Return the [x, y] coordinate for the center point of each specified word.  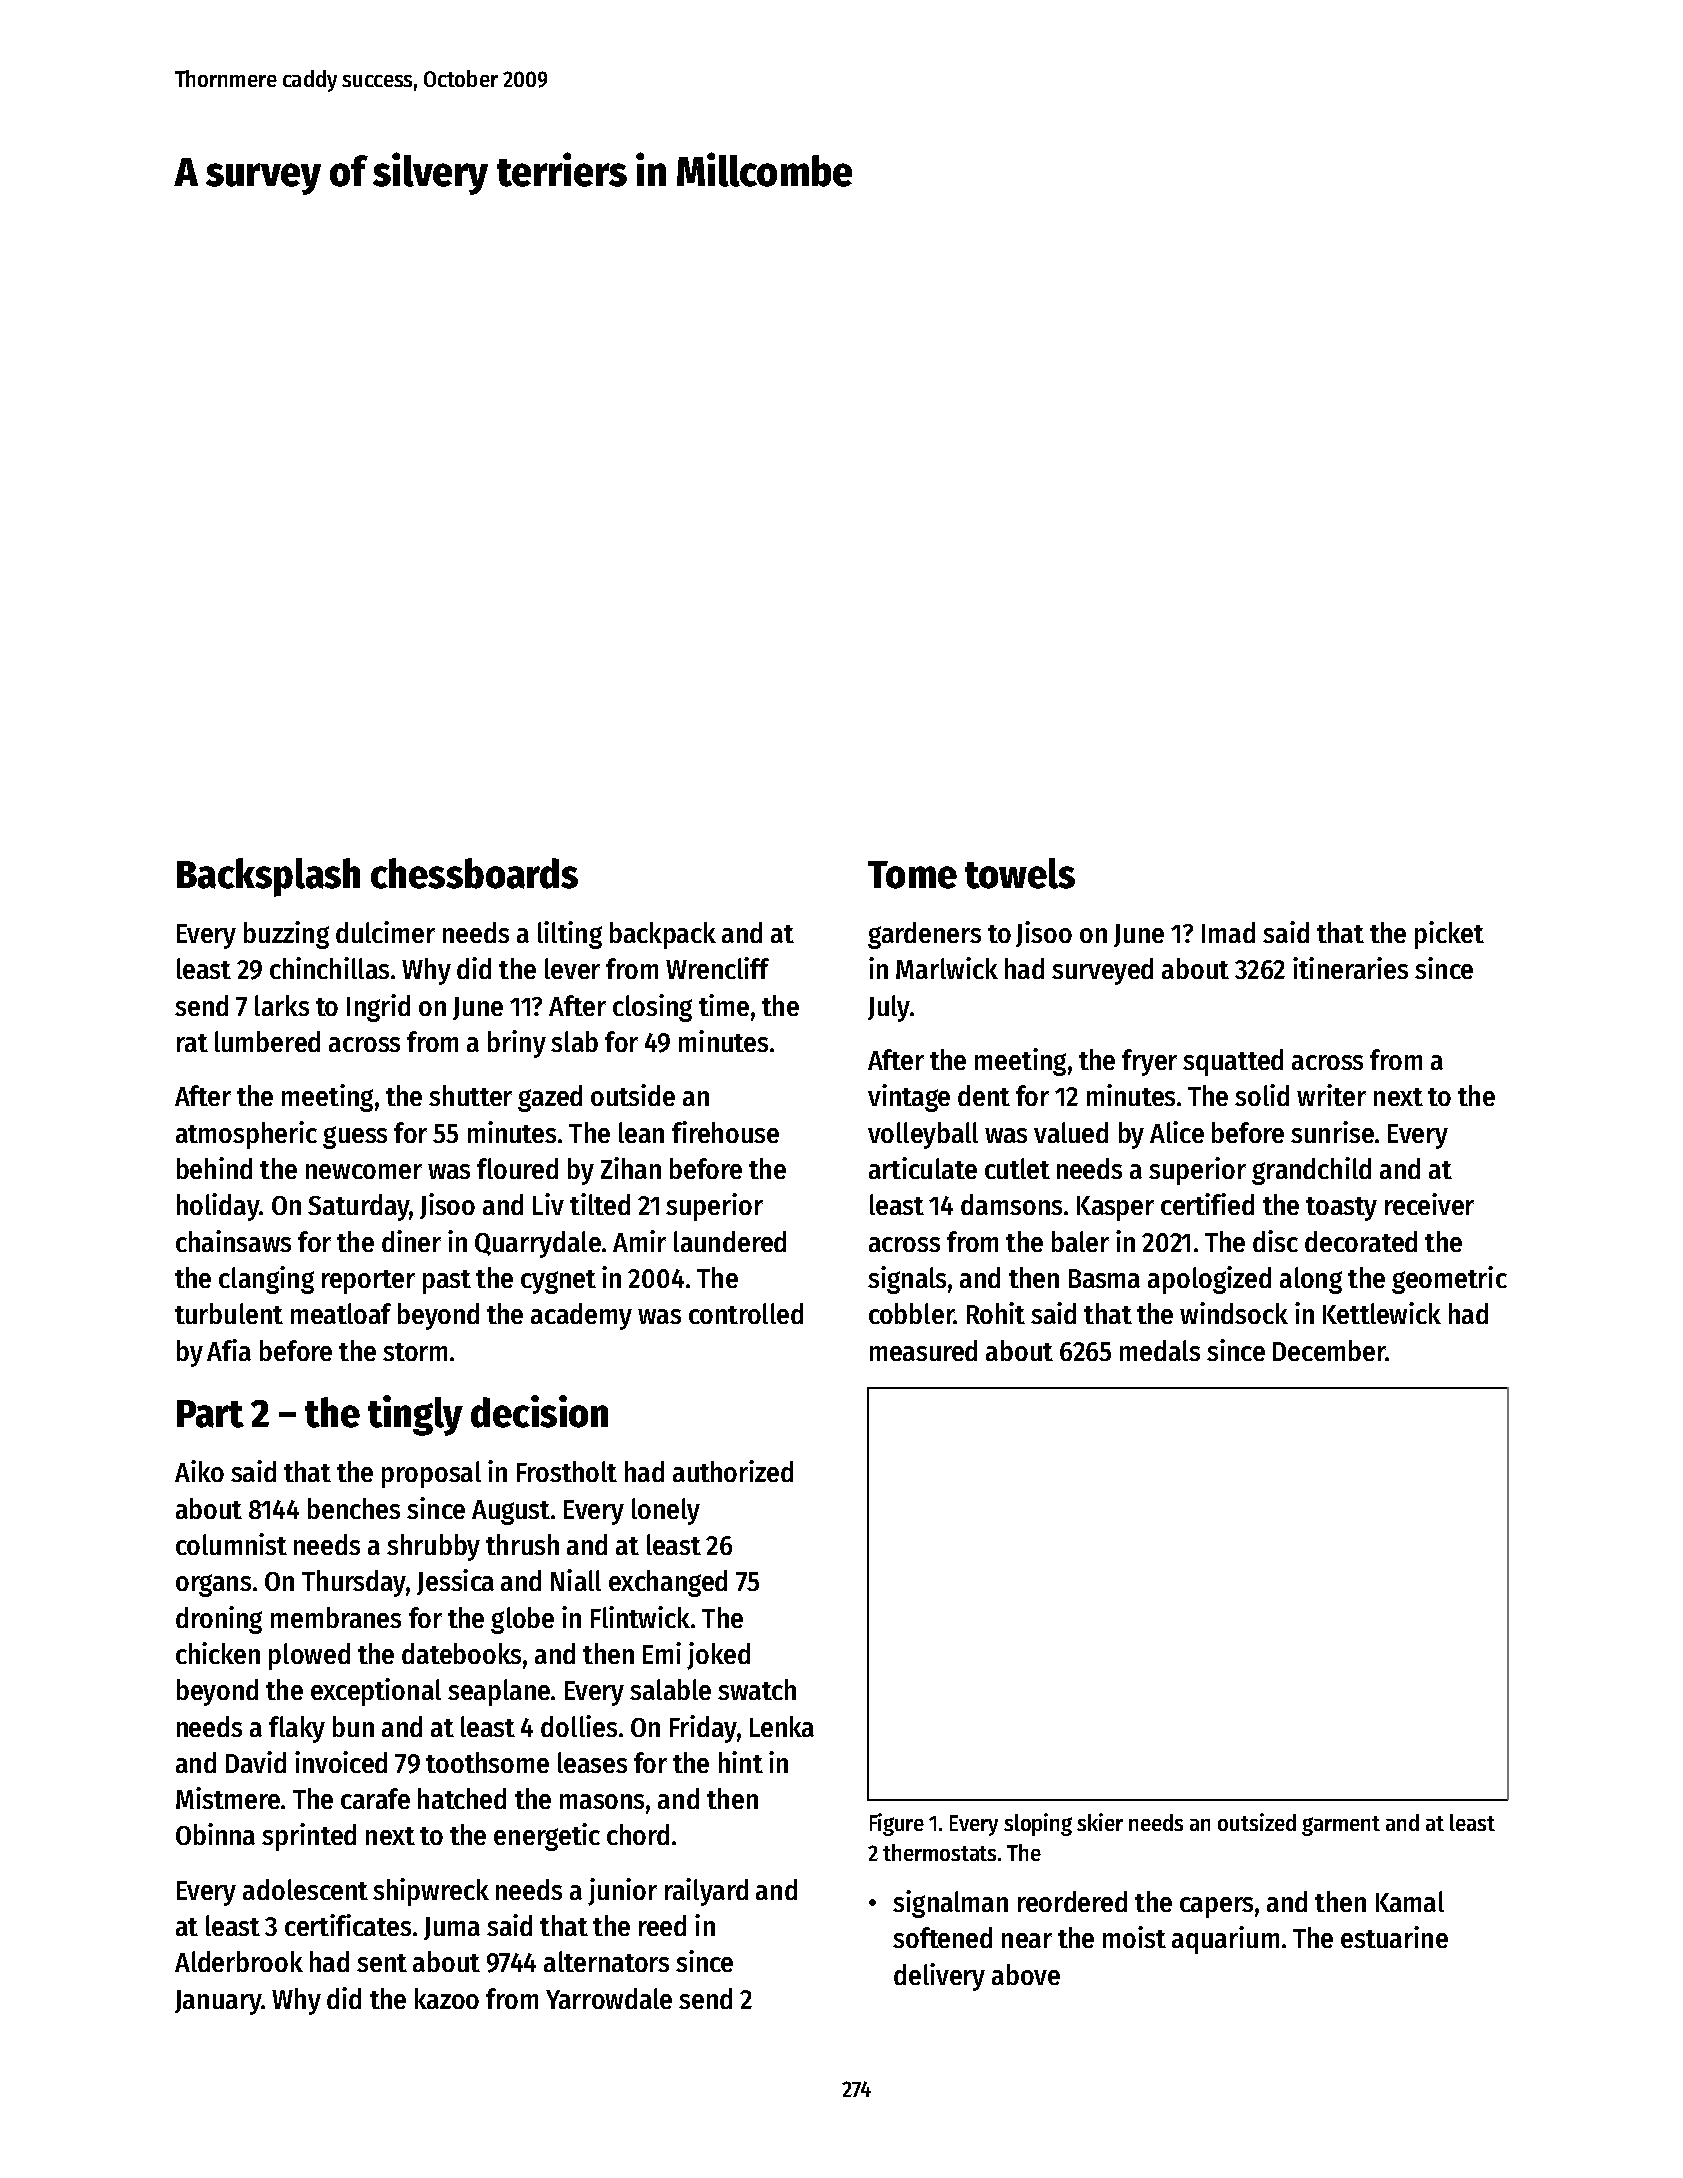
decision [539, 1411]
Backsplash [268, 877]
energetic [547, 1837]
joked [718, 1656]
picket [1449, 935]
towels [1020, 873]
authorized [733, 1471]
